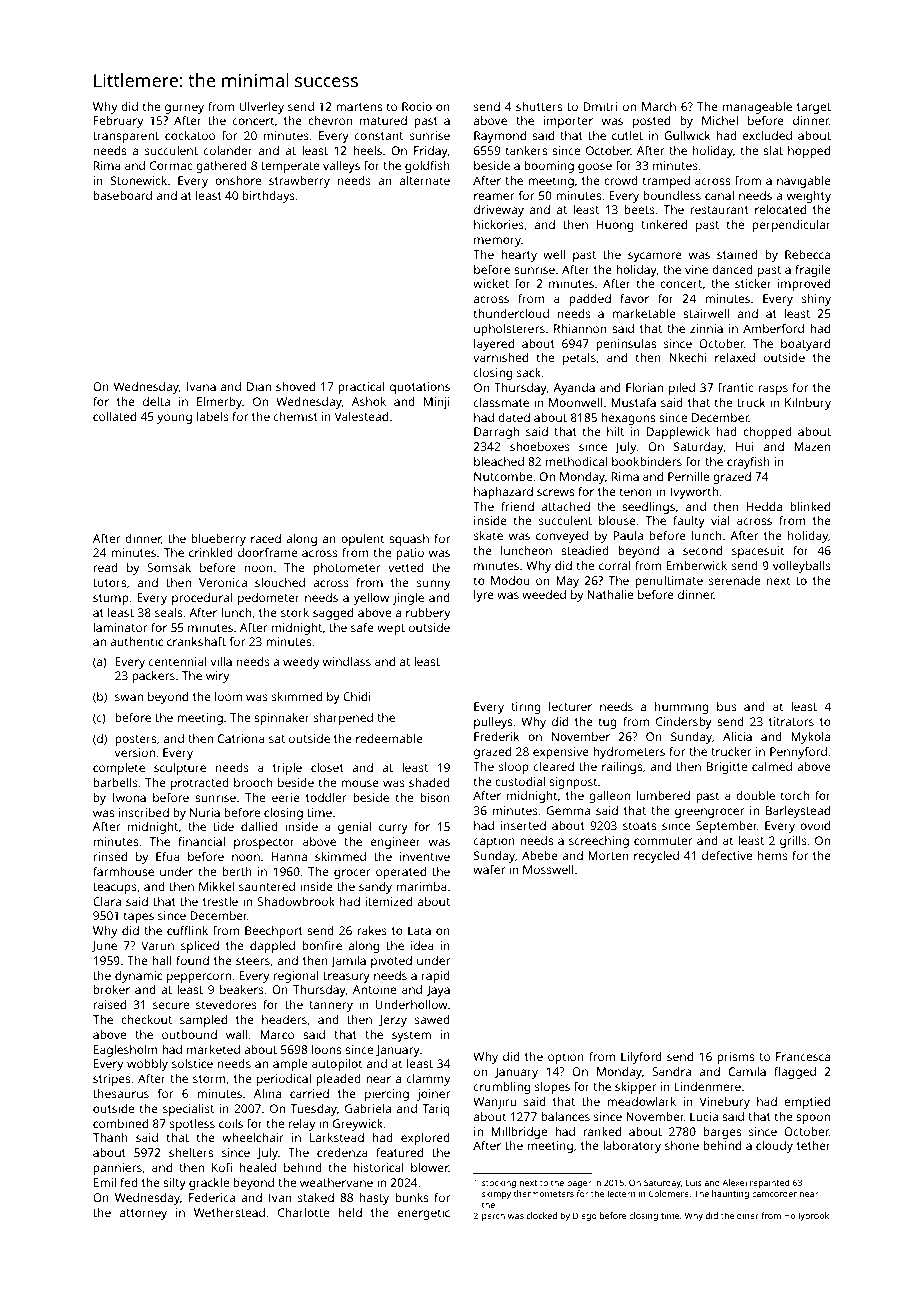 The width and height of the screenshot is (924, 1308). What do you see at coordinates (118, 122) in the screenshot?
I see `February` at bounding box center [118, 122].
